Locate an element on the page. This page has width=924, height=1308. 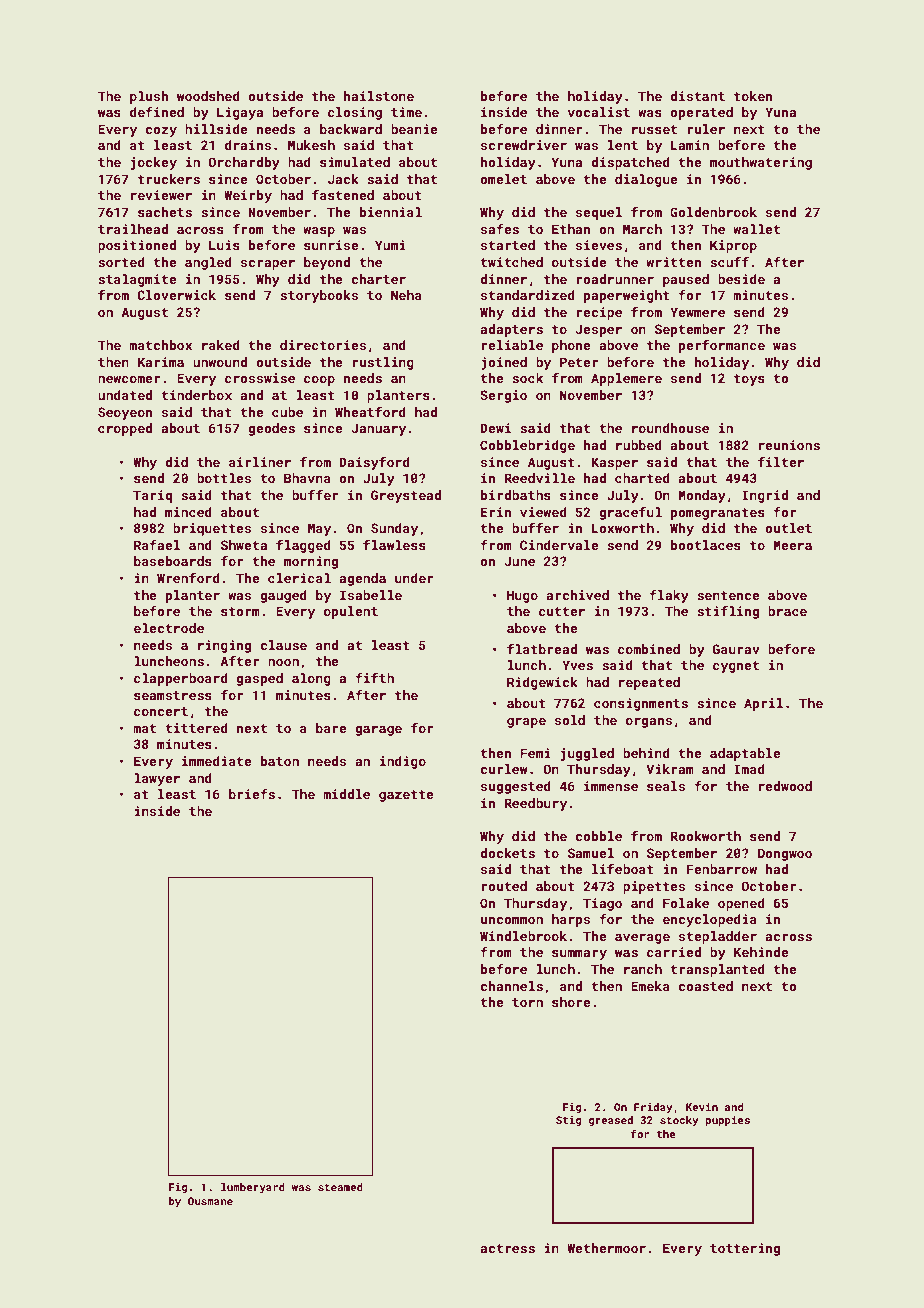
Daisyford is located at coordinates (374, 463).
